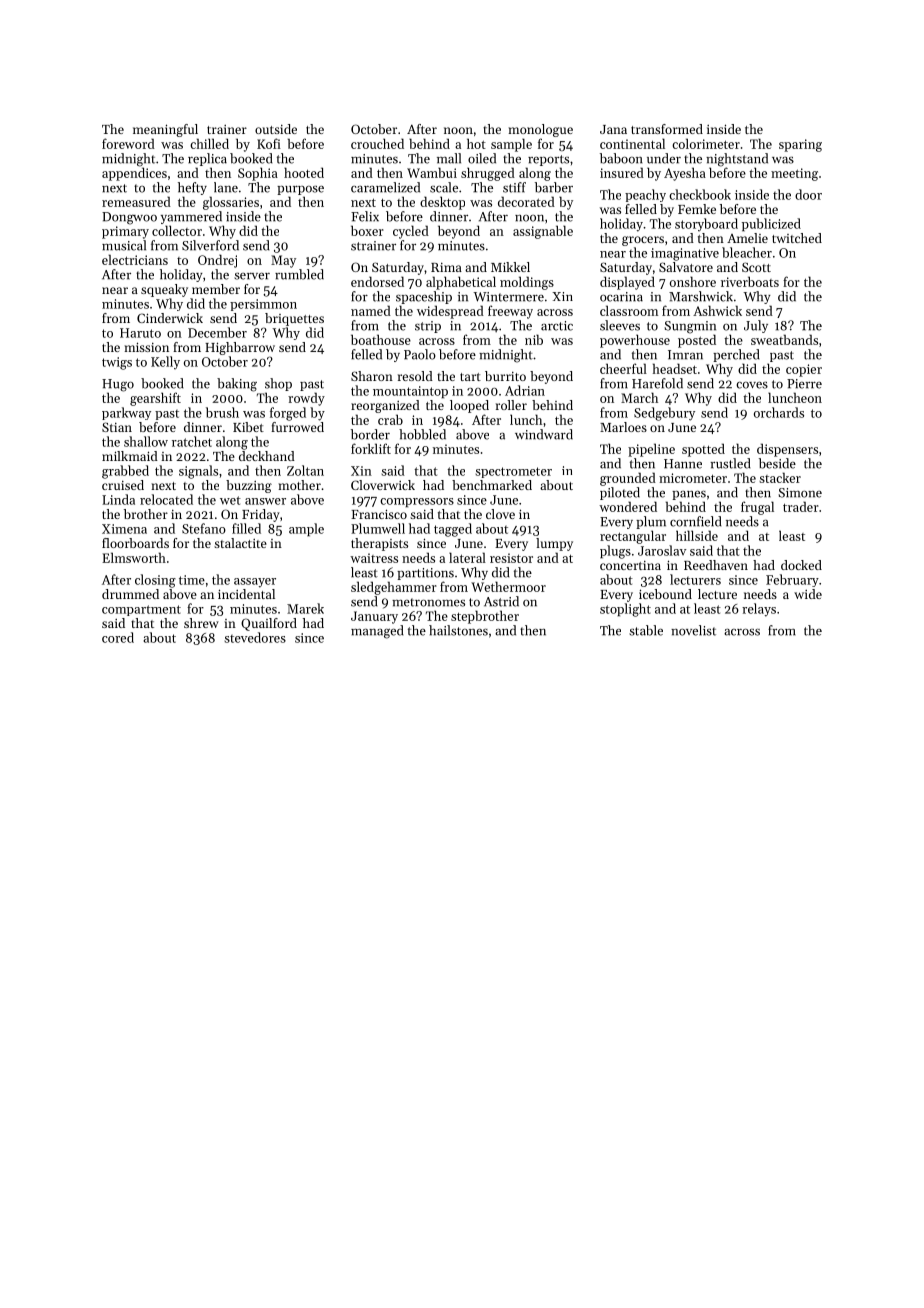 This screenshot has width=924, height=1308. Describe the element at coordinates (246, 594) in the screenshot. I see `incidental` at that location.
